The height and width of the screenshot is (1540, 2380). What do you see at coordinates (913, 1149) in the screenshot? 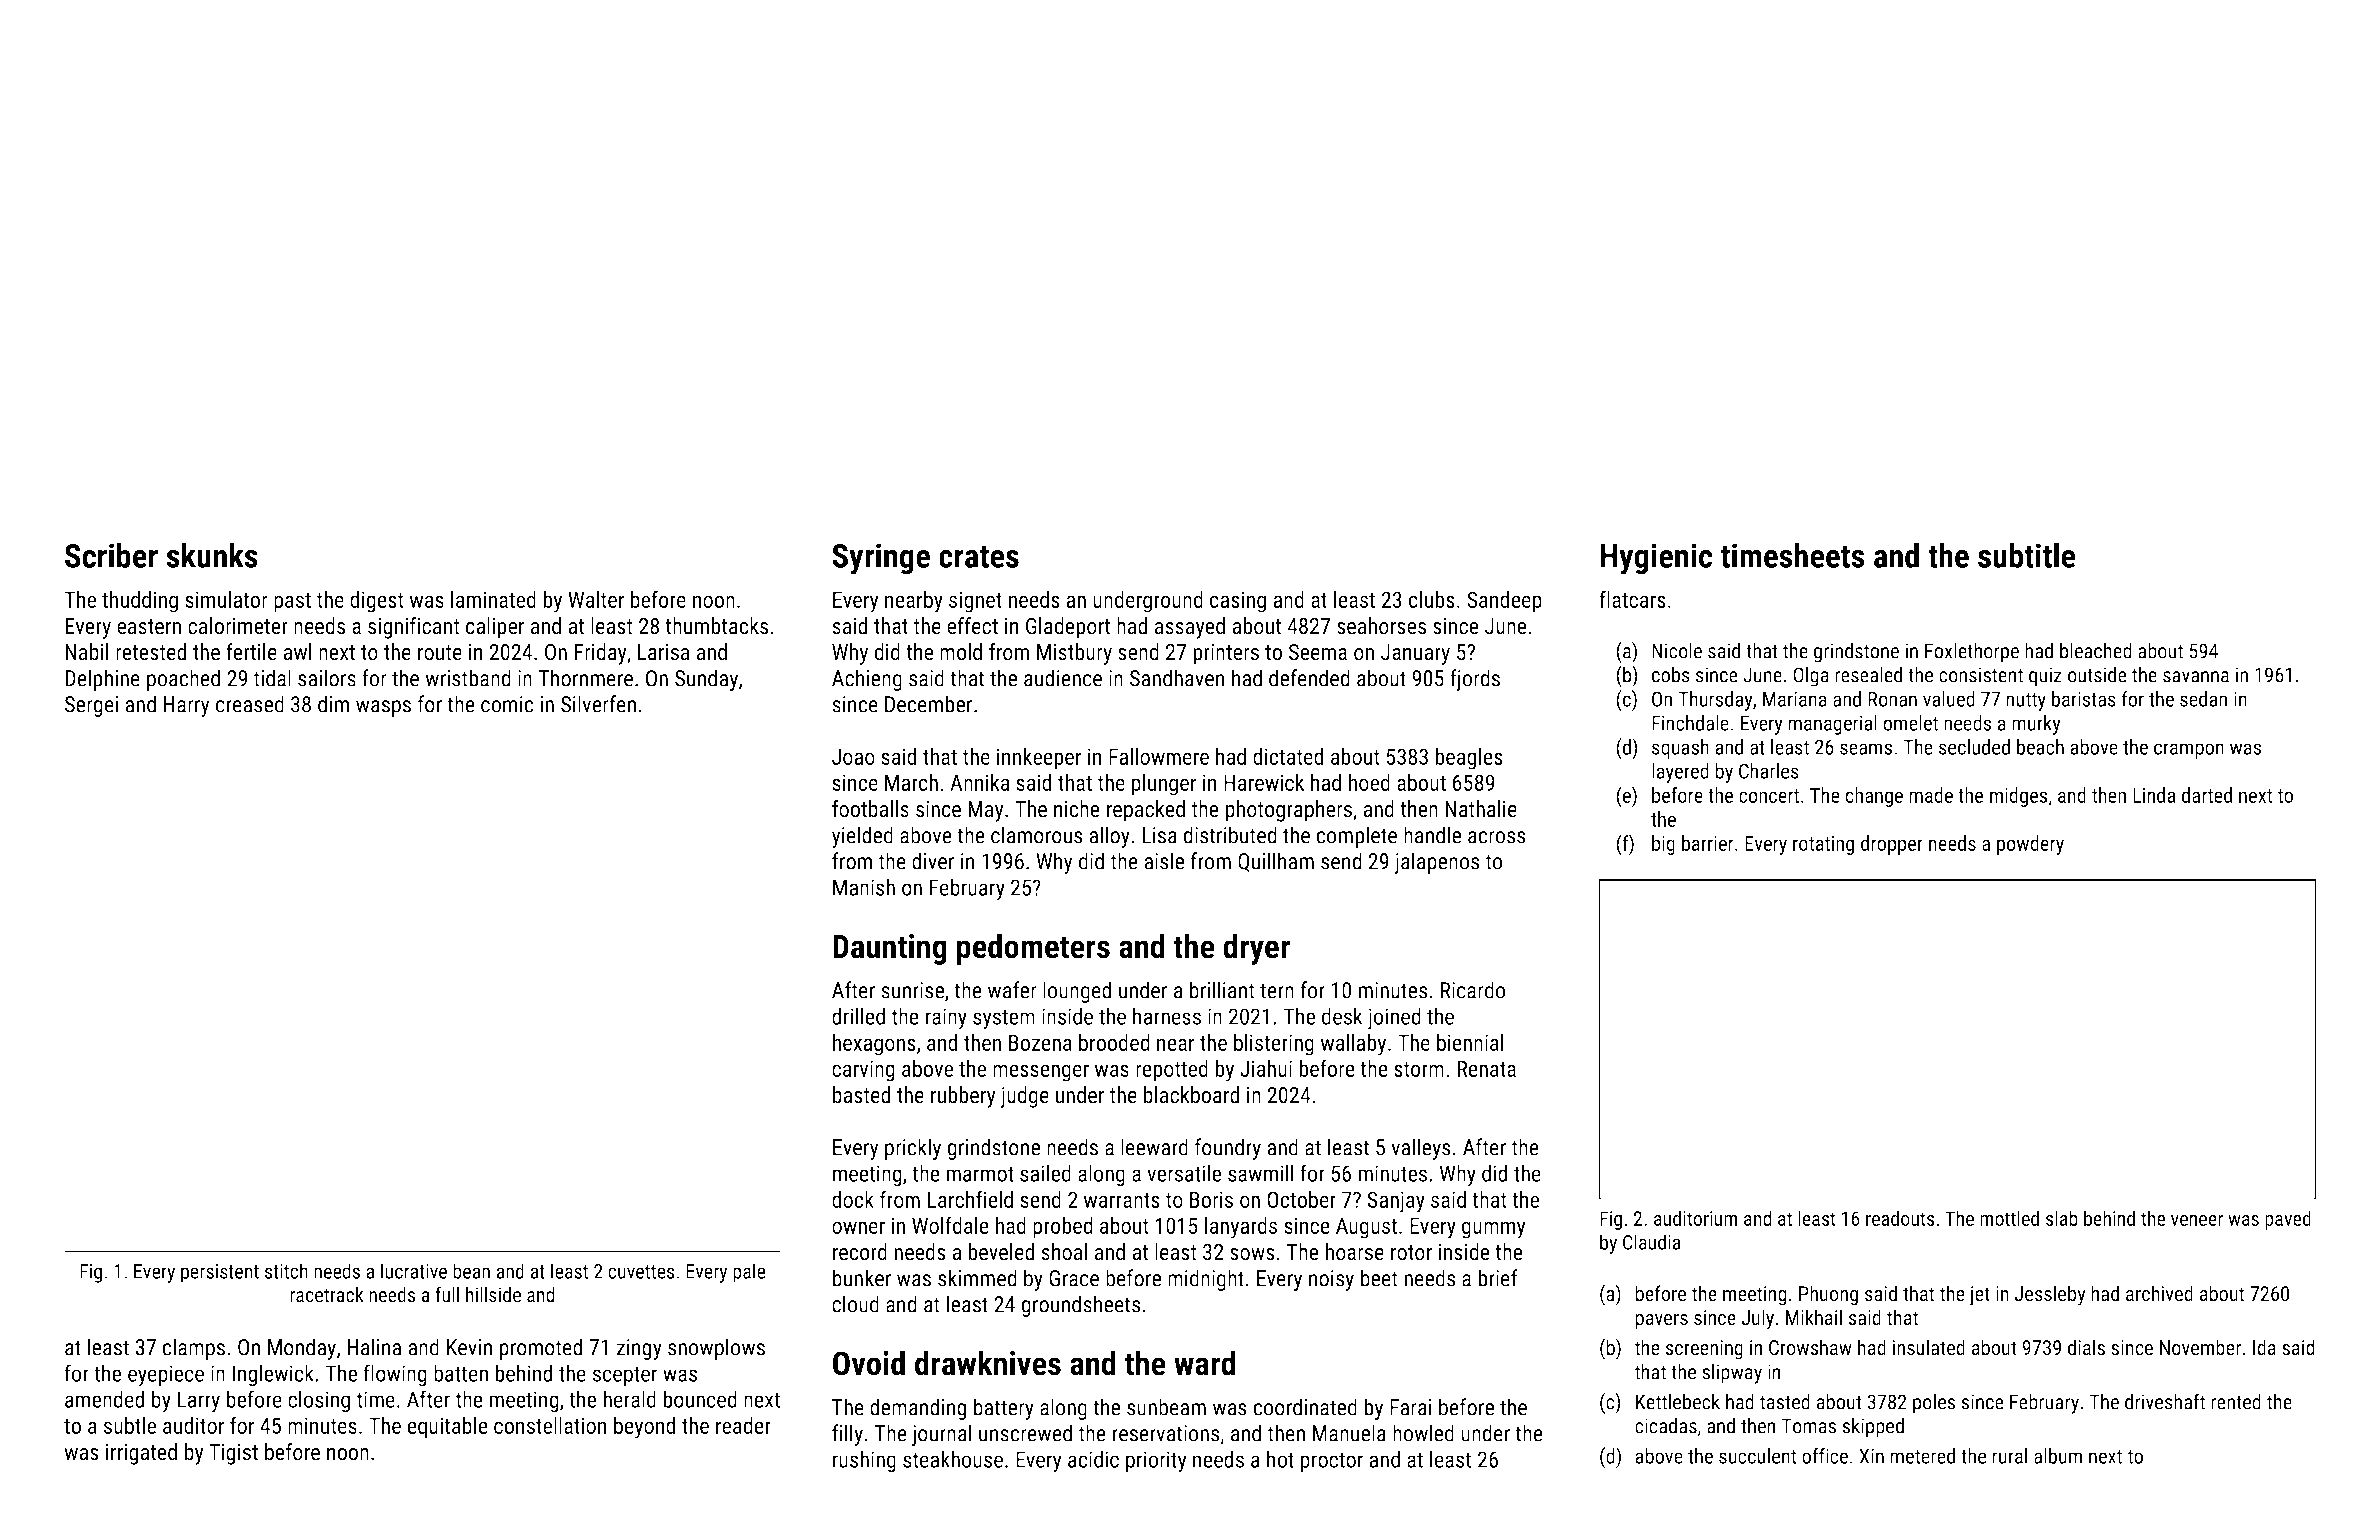
I see `prickly` at bounding box center [913, 1149].
